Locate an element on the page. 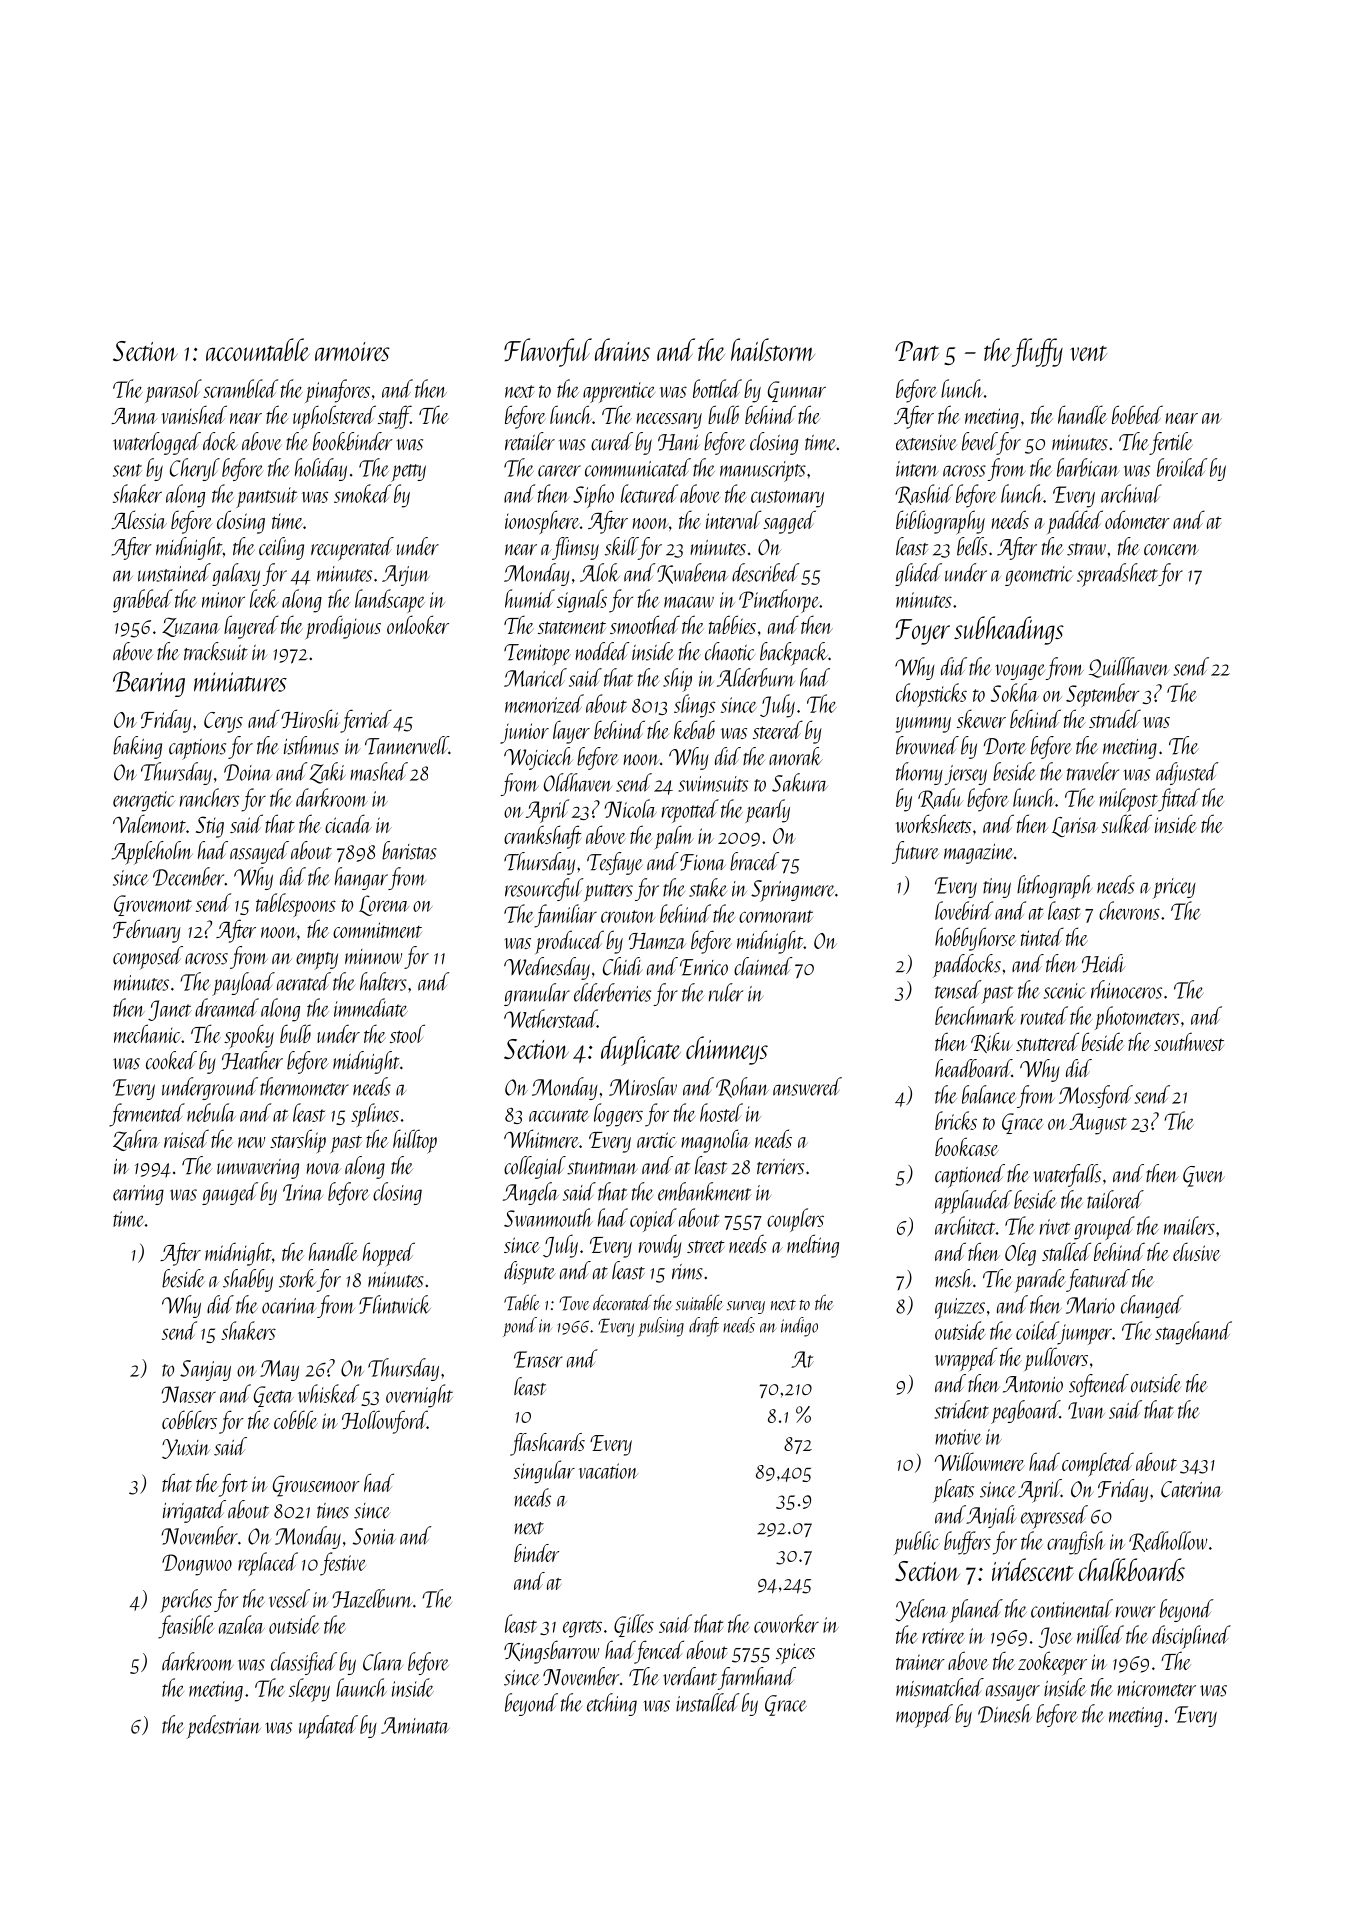 This document has height=1907, width=1348. benchmark is located at coordinates (975, 1015).
